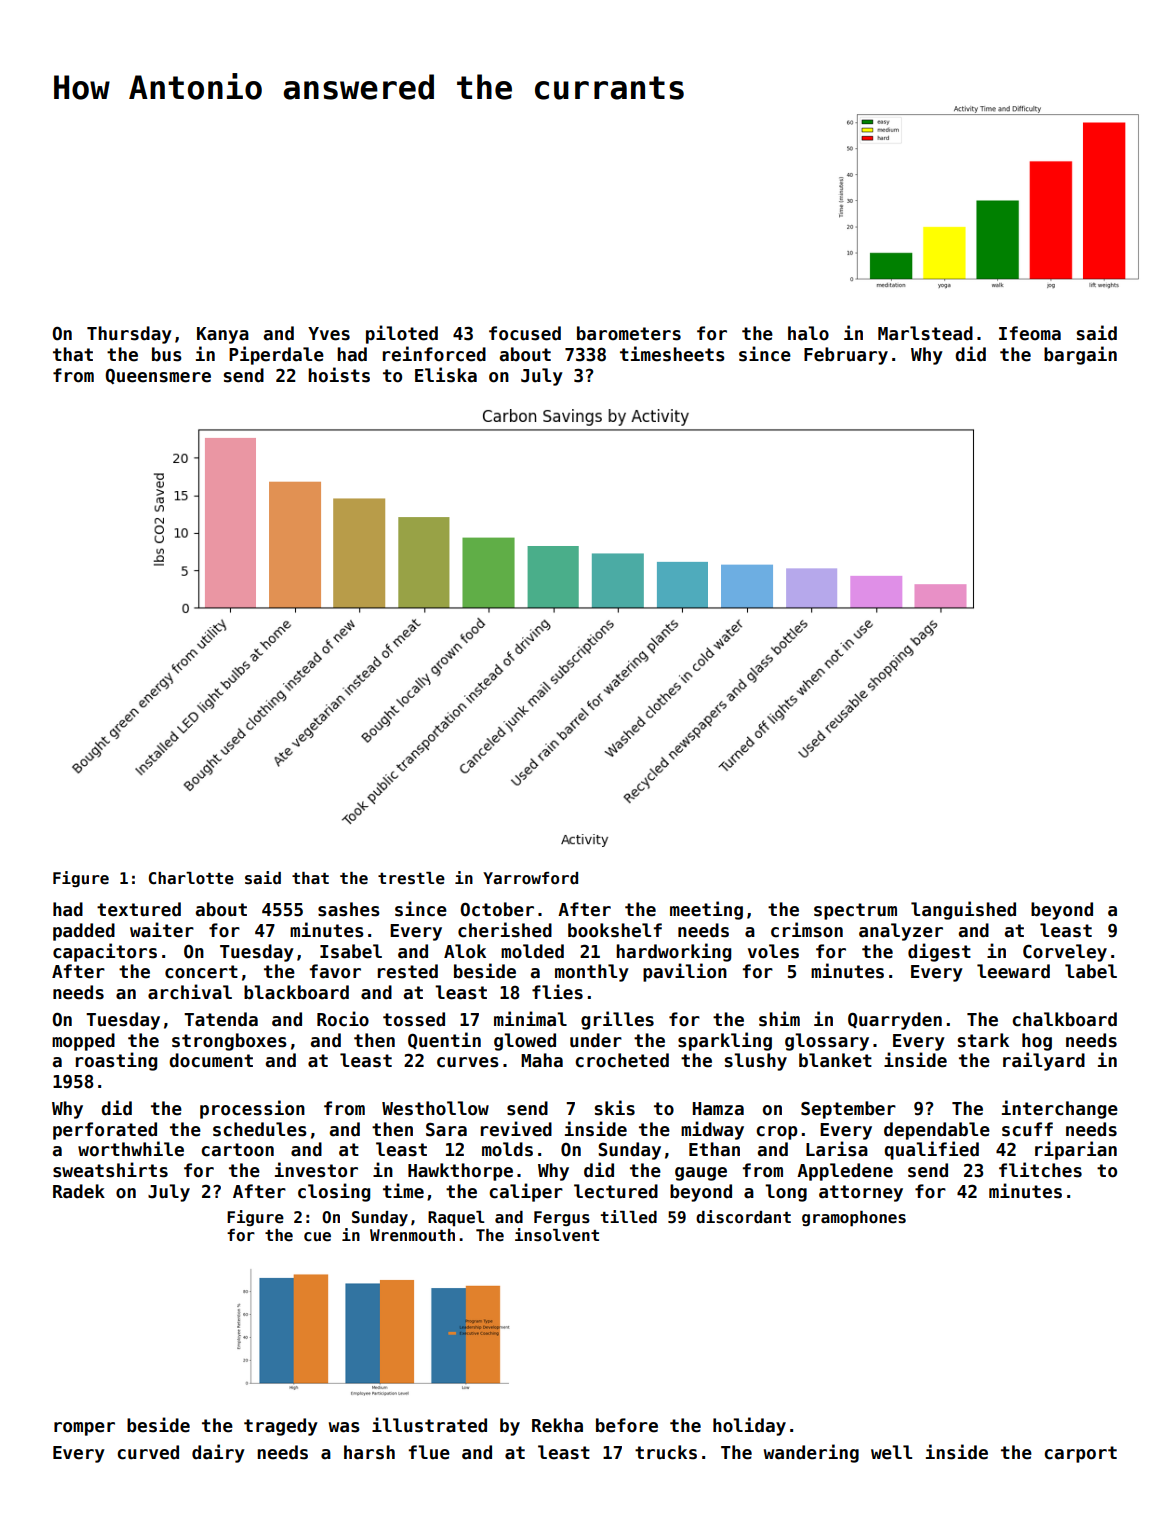 This image has width=1170, height=1514. Describe the element at coordinates (414, 1019) in the image. I see `tossed` at that location.
